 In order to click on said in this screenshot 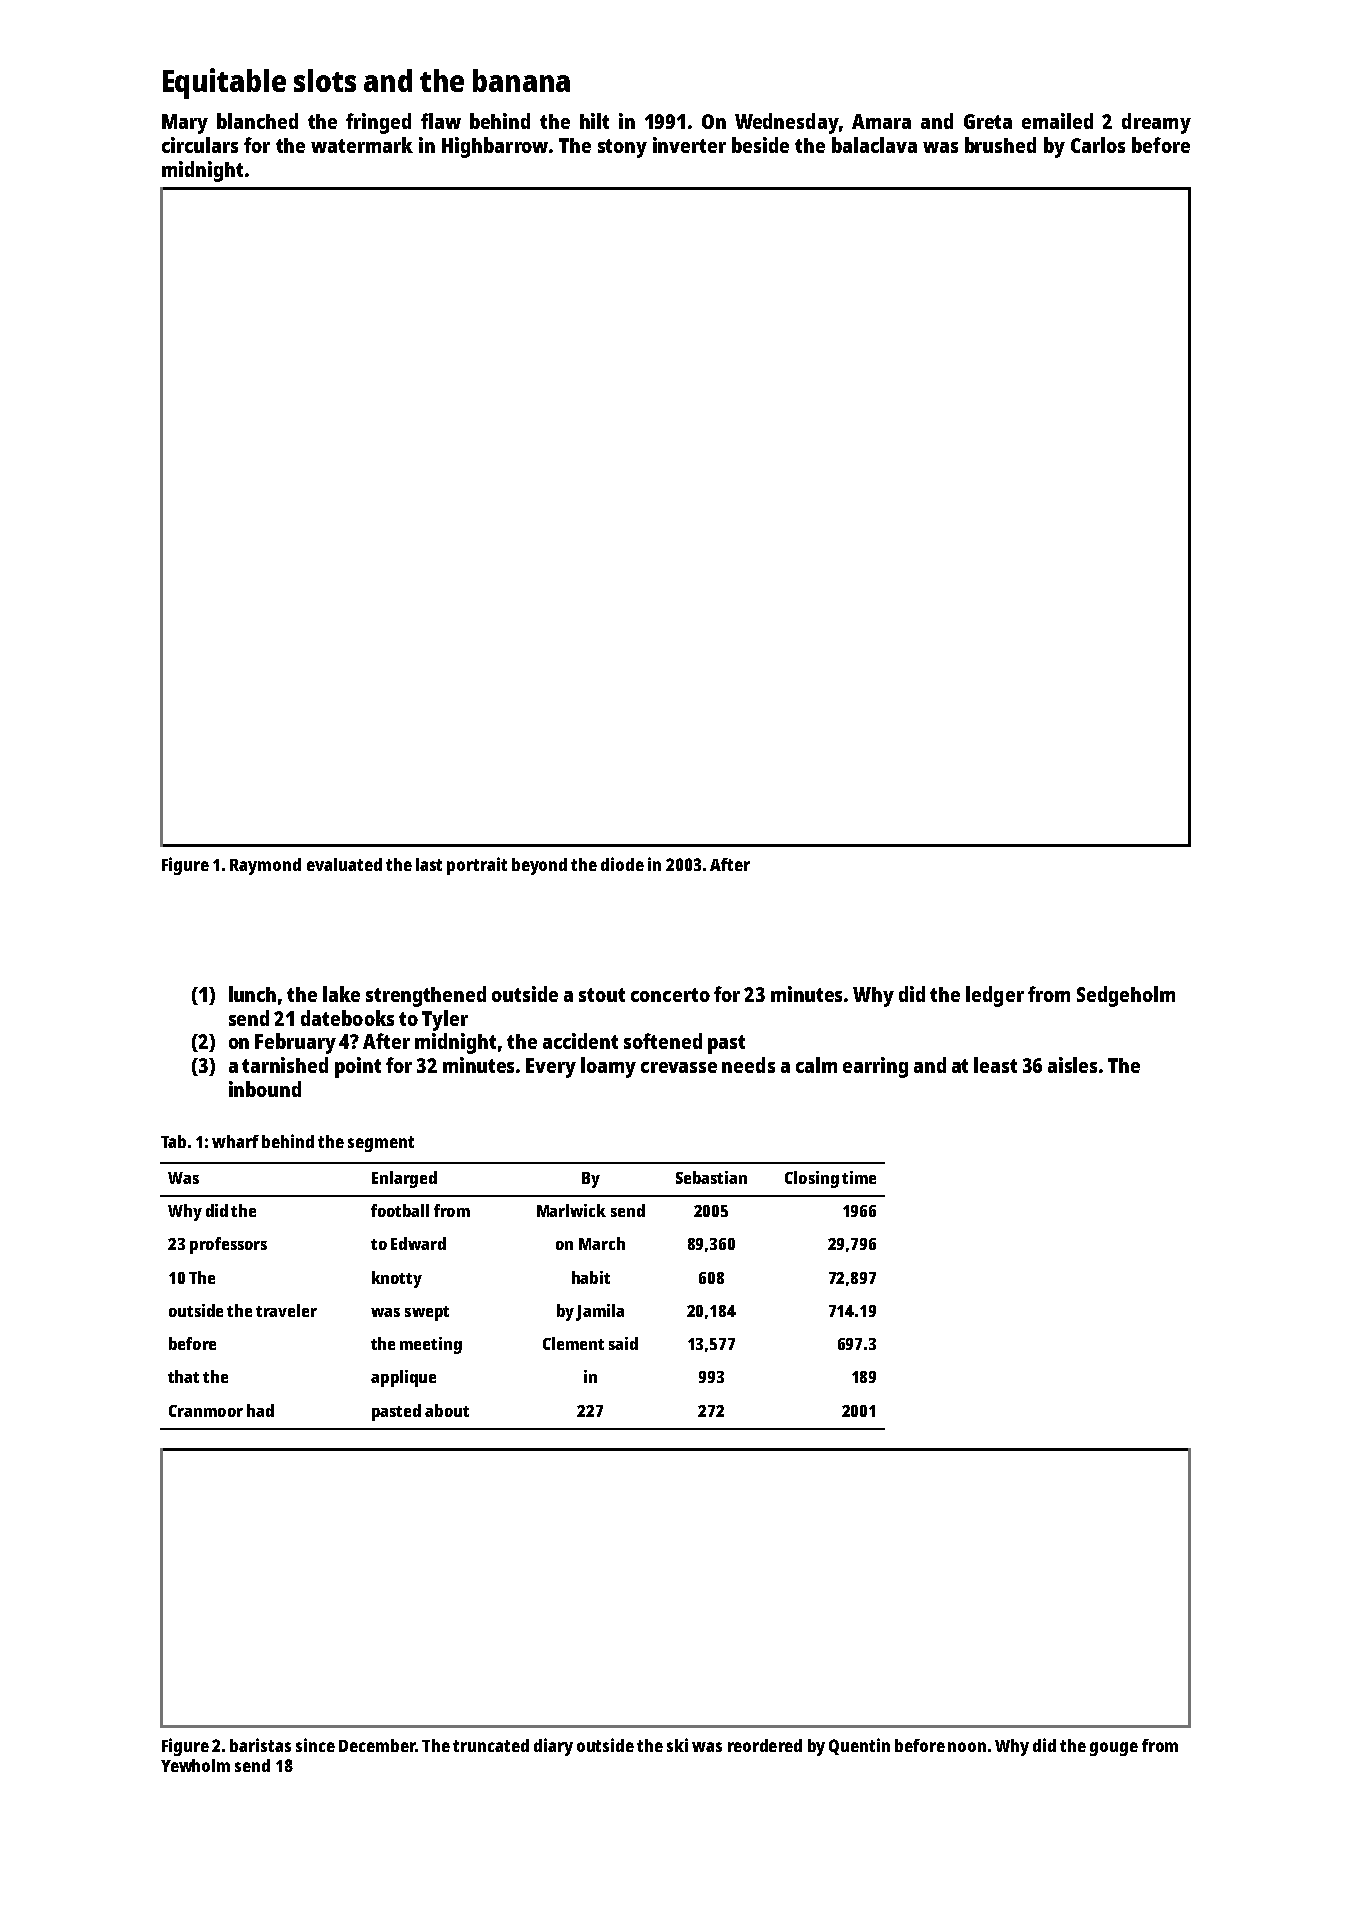, I will do `click(623, 1343)`.
